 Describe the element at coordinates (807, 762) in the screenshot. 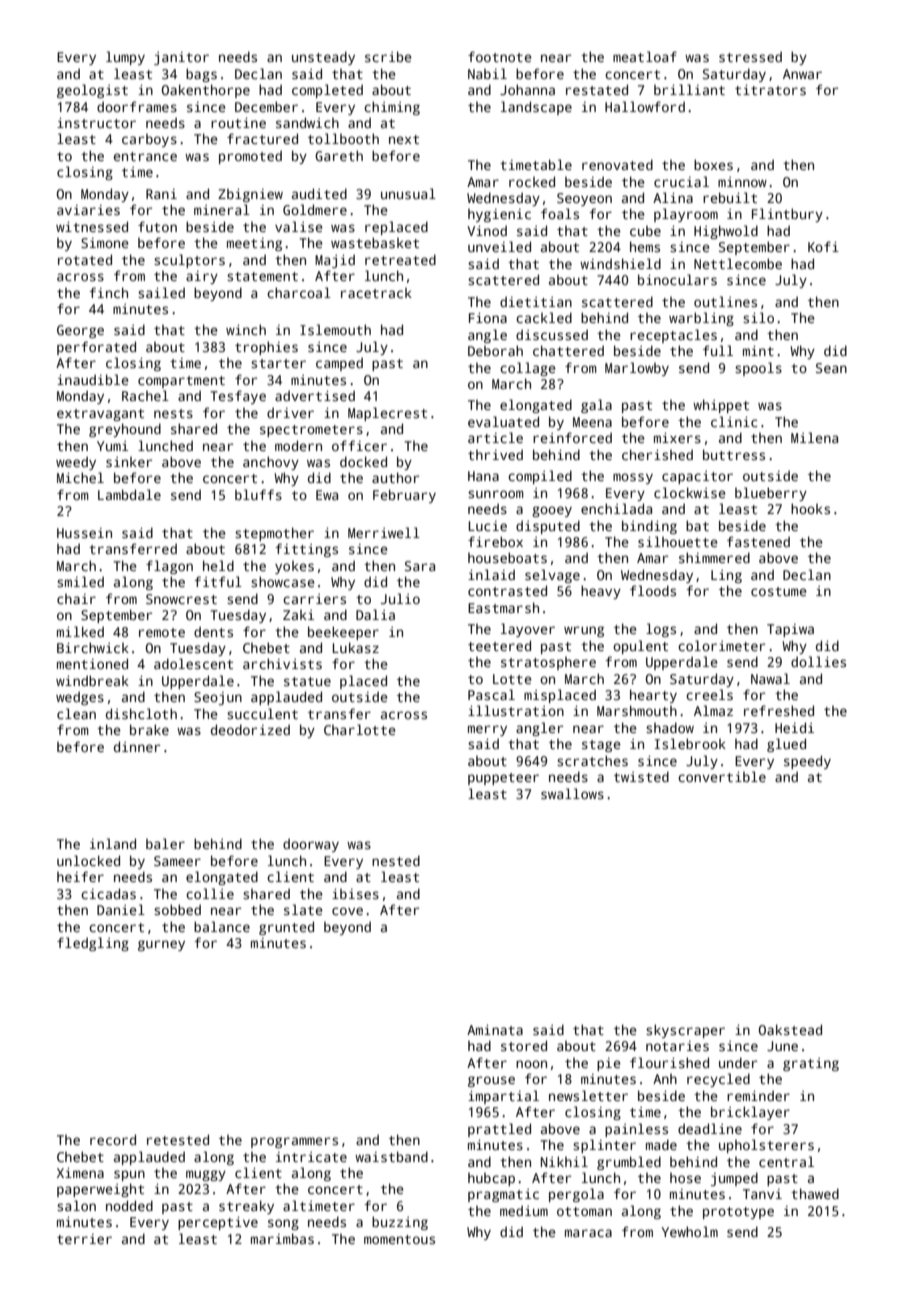

I see `speedy` at that location.
